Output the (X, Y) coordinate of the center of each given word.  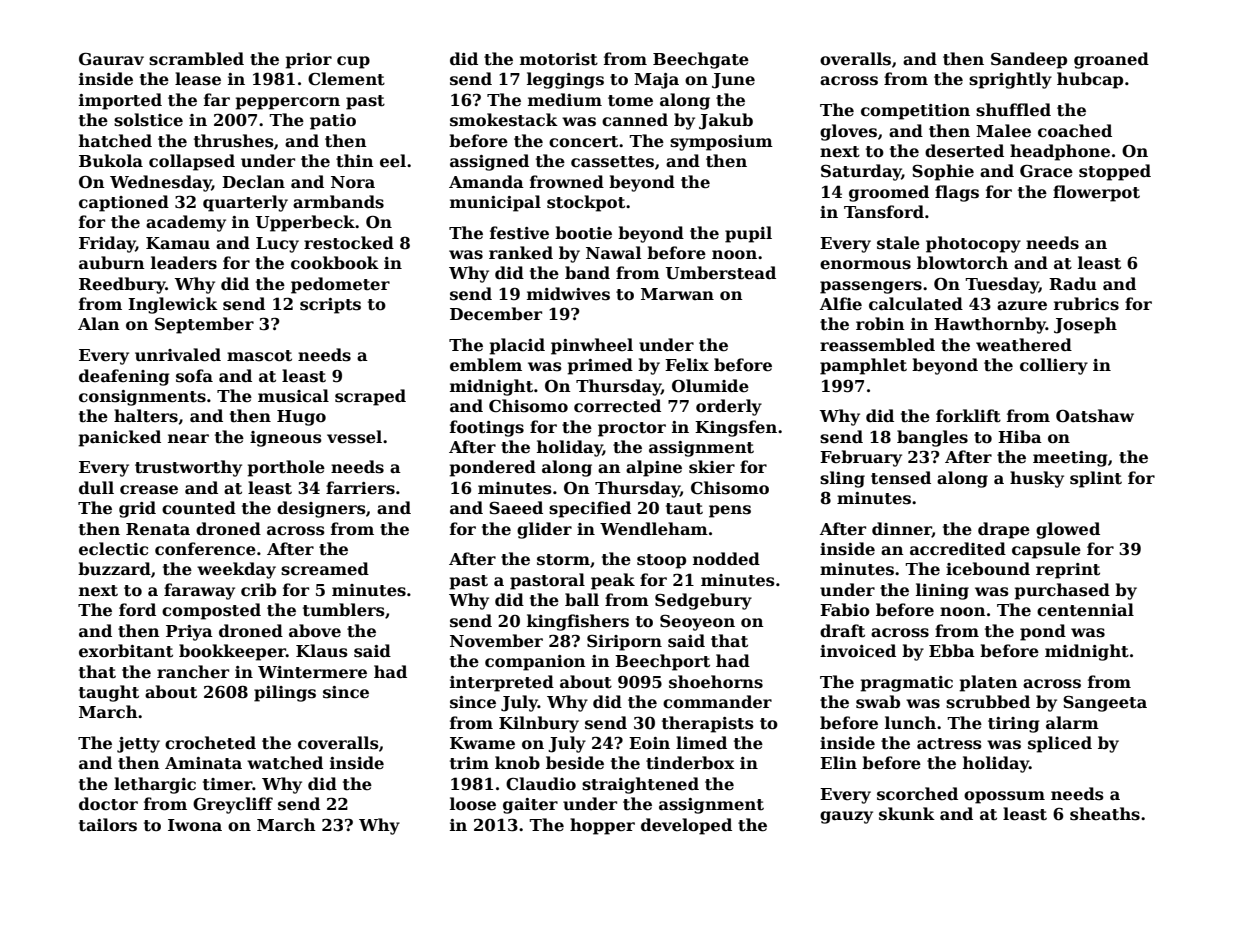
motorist (559, 59)
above (315, 631)
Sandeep (1029, 60)
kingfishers (578, 622)
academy (186, 223)
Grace (1046, 171)
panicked (119, 438)
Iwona (195, 825)
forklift (968, 416)
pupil (748, 234)
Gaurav (111, 59)
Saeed (516, 508)
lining (942, 591)
